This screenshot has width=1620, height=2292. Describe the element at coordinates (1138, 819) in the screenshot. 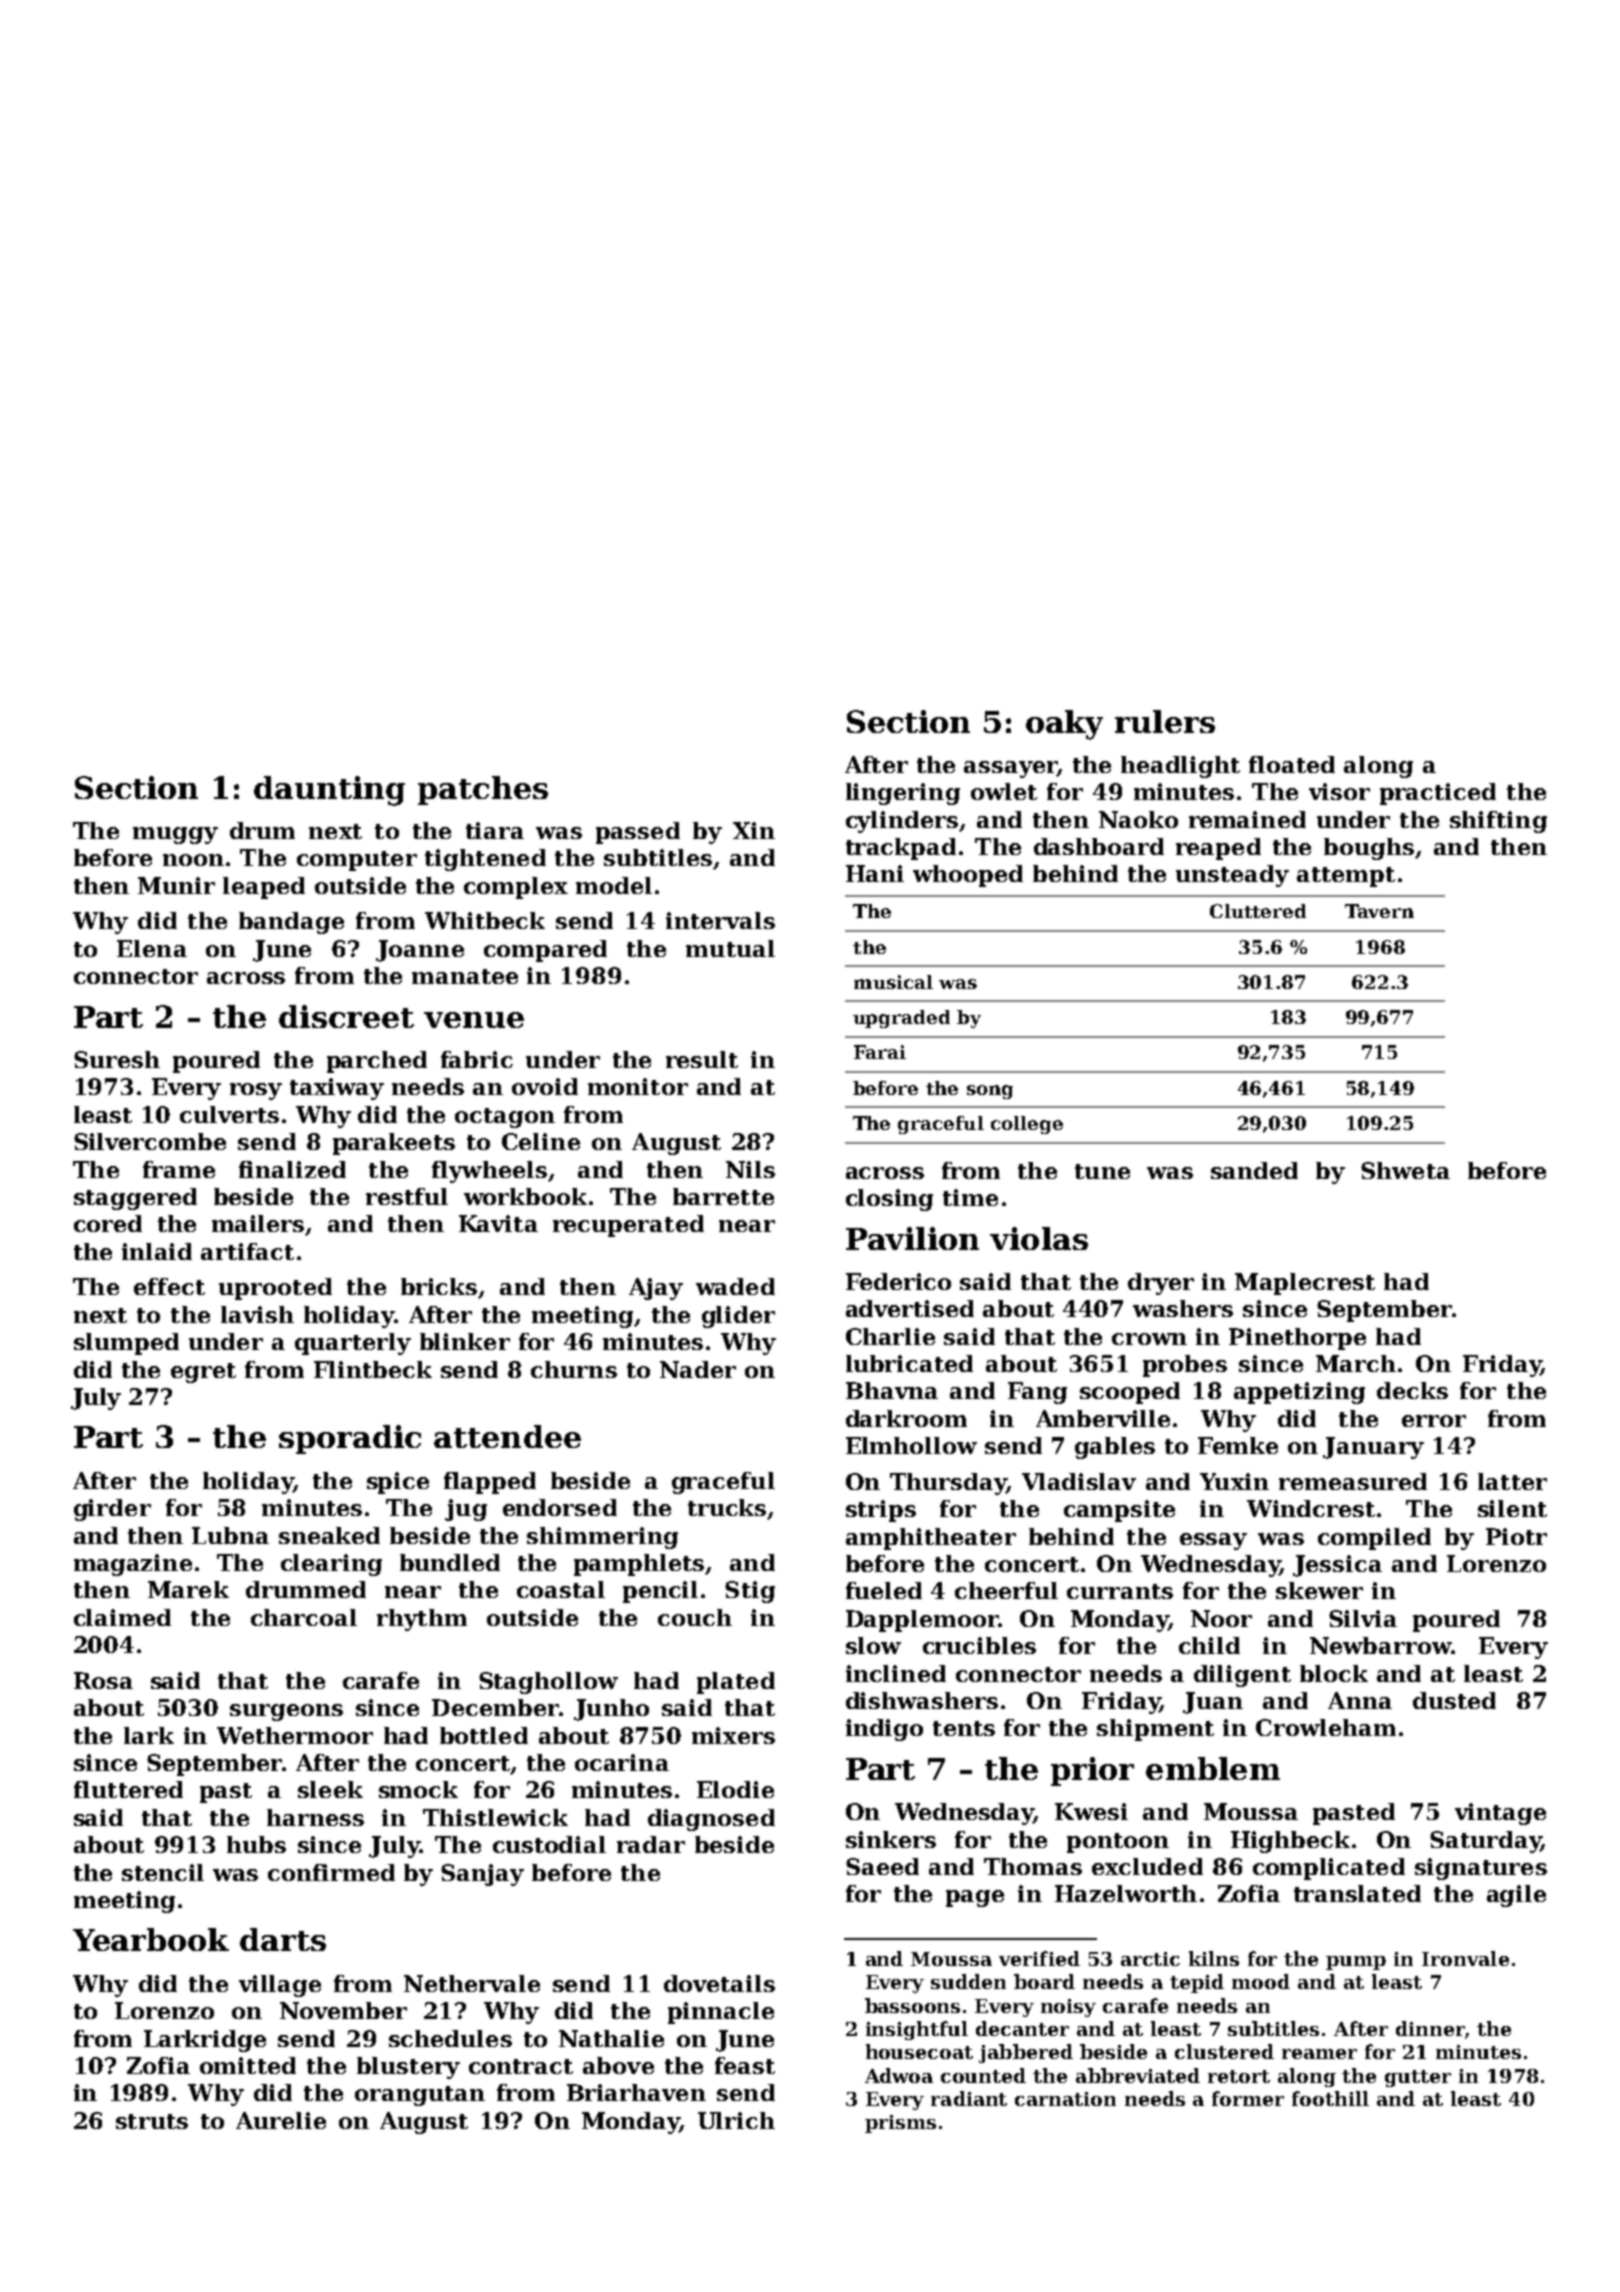

I see `Naoko` at that location.
